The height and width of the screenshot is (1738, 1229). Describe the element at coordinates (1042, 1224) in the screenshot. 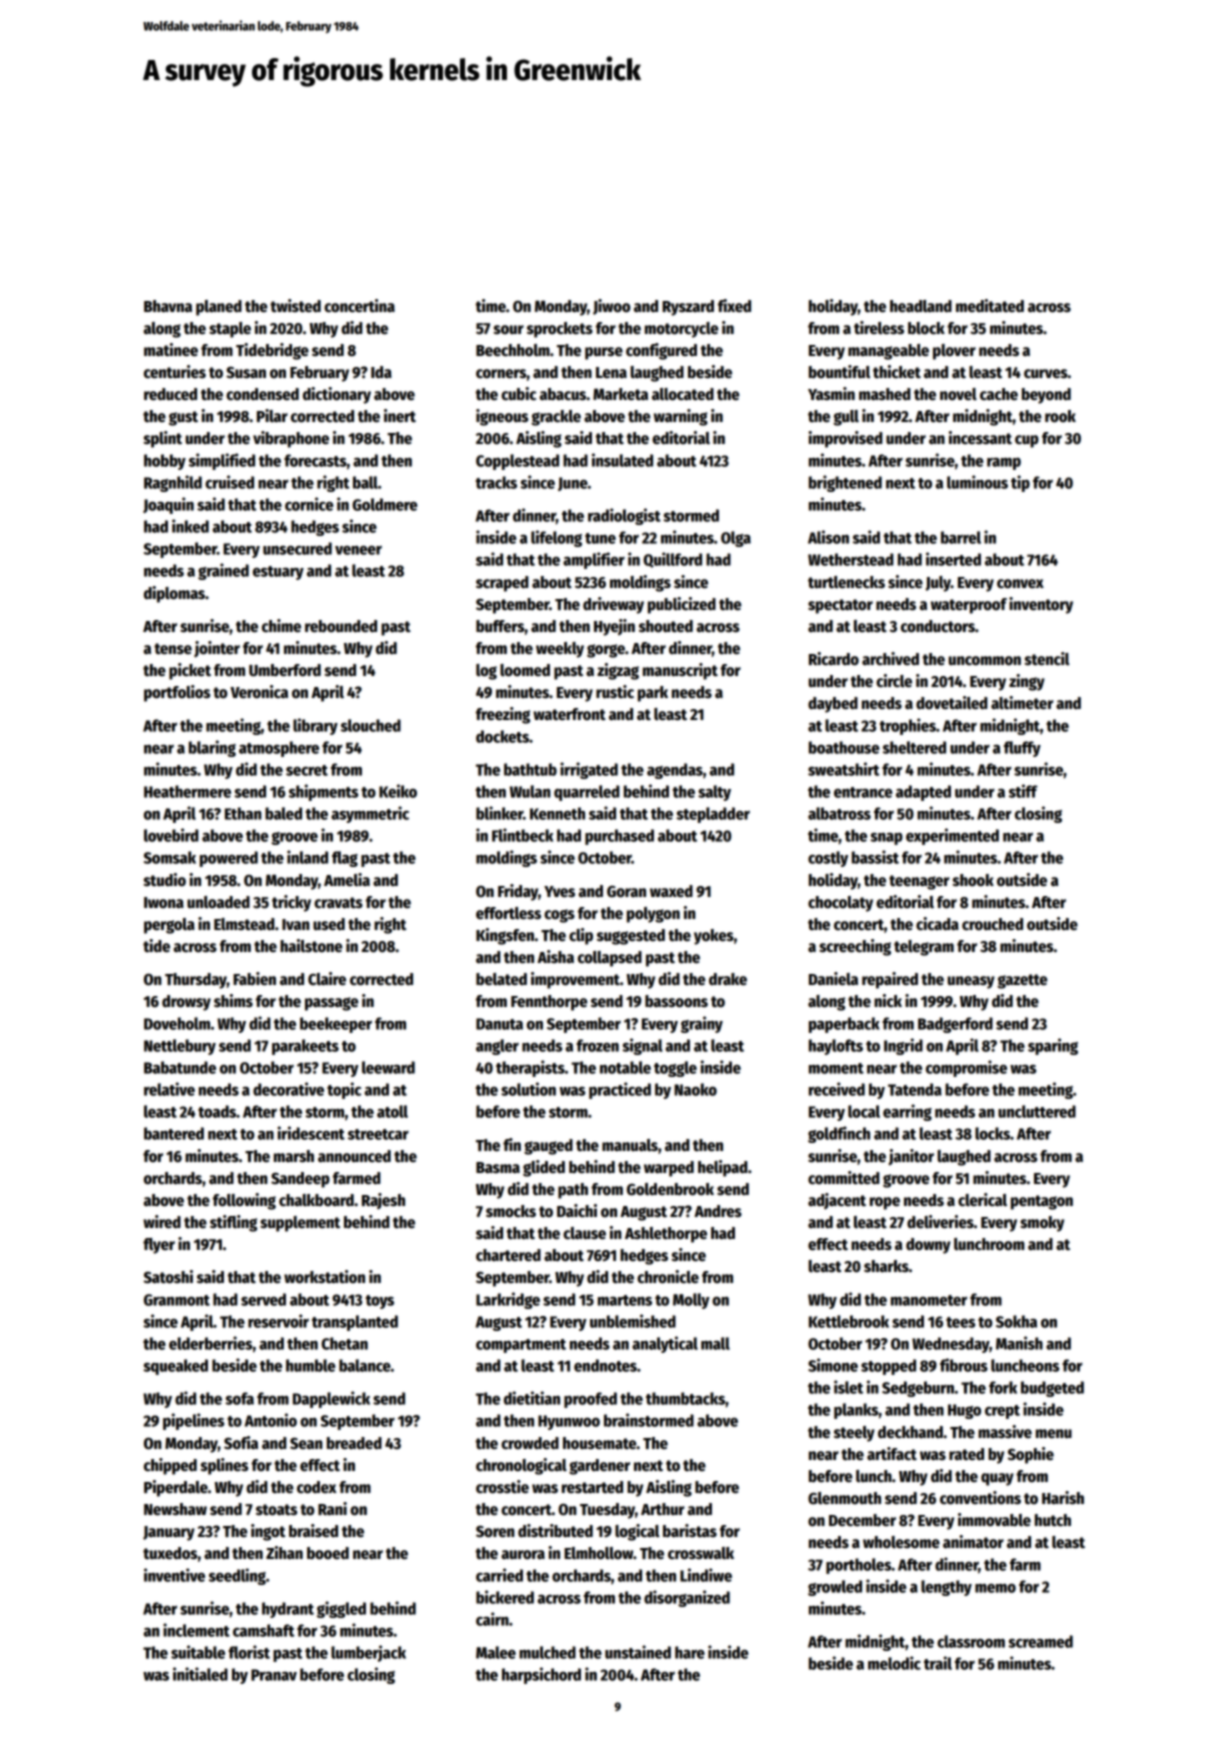

I see `smoky` at that location.
